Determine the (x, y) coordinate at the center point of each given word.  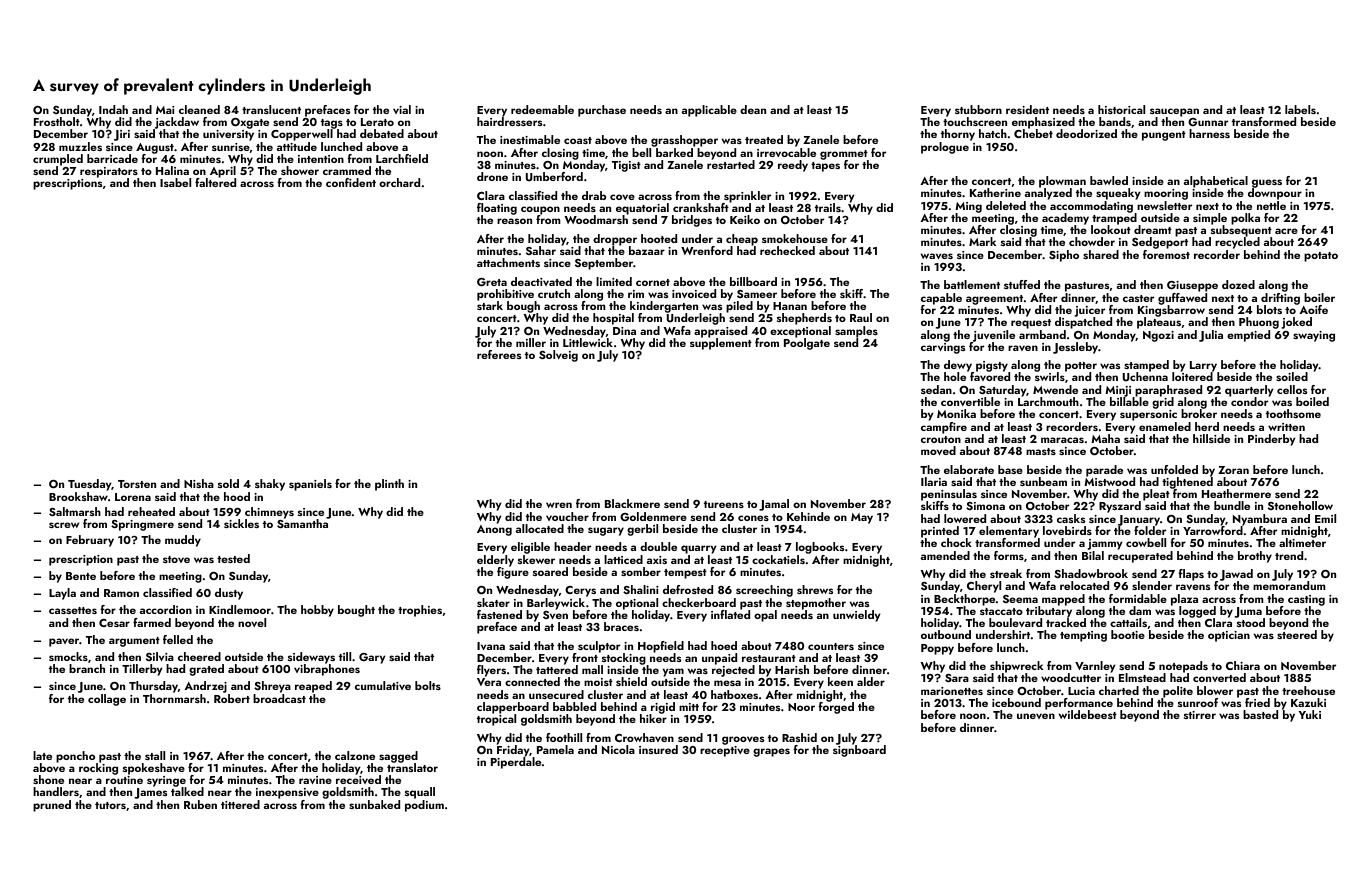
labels (1300, 109)
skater (493, 602)
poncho (75, 757)
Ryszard (1120, 507)
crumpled (58, 160)
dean (753, 109)
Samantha (302, 524)
